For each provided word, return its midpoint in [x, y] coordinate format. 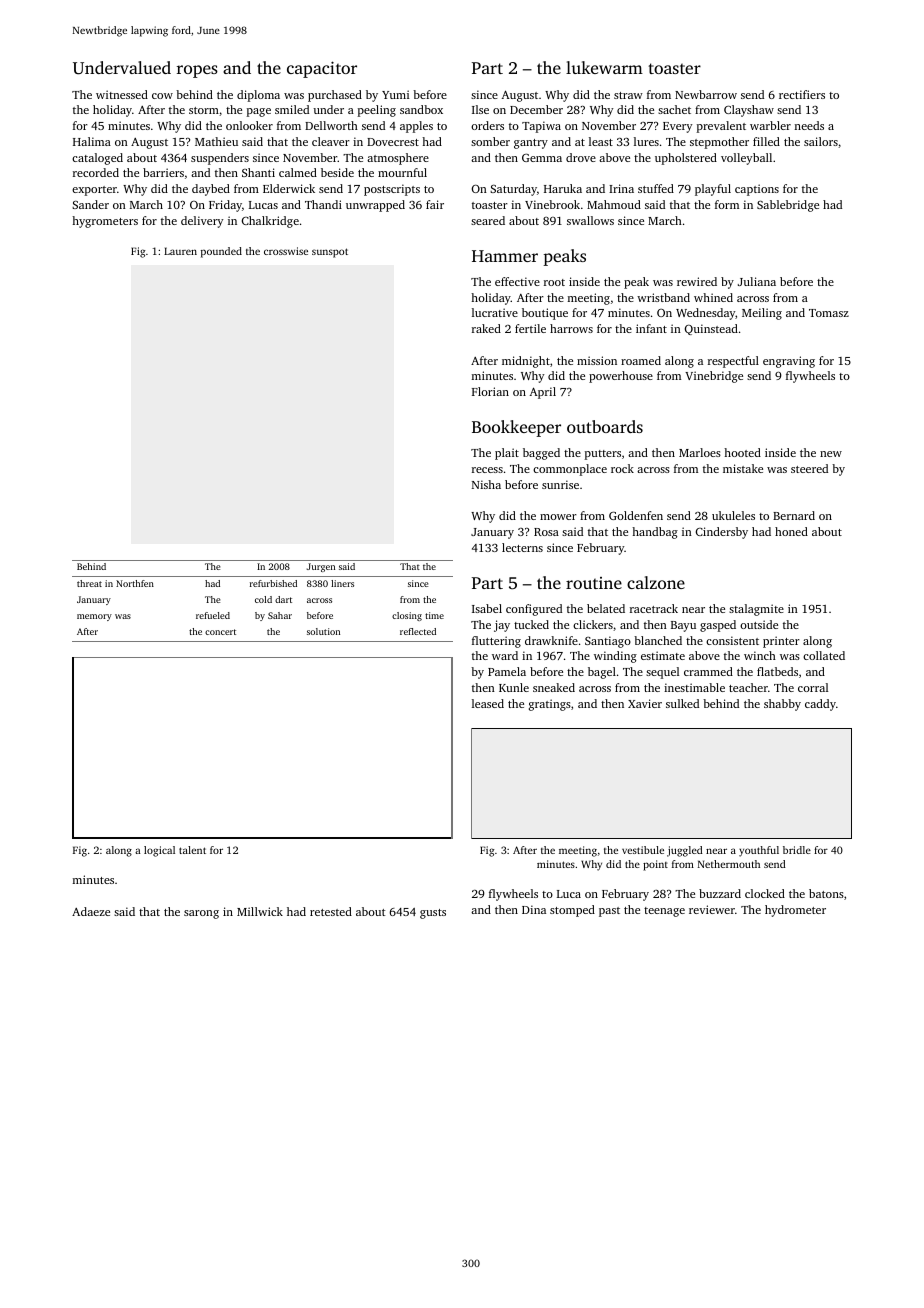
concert [220, 632]
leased [488, 703]
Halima [92, 141]
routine [594, 583]
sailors [821, 141]
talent [192, 850]
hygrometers [105, 222]
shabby [782, 705]
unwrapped [375, 206]
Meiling [762, 314]
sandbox [421, 109]
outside [759, 624]
